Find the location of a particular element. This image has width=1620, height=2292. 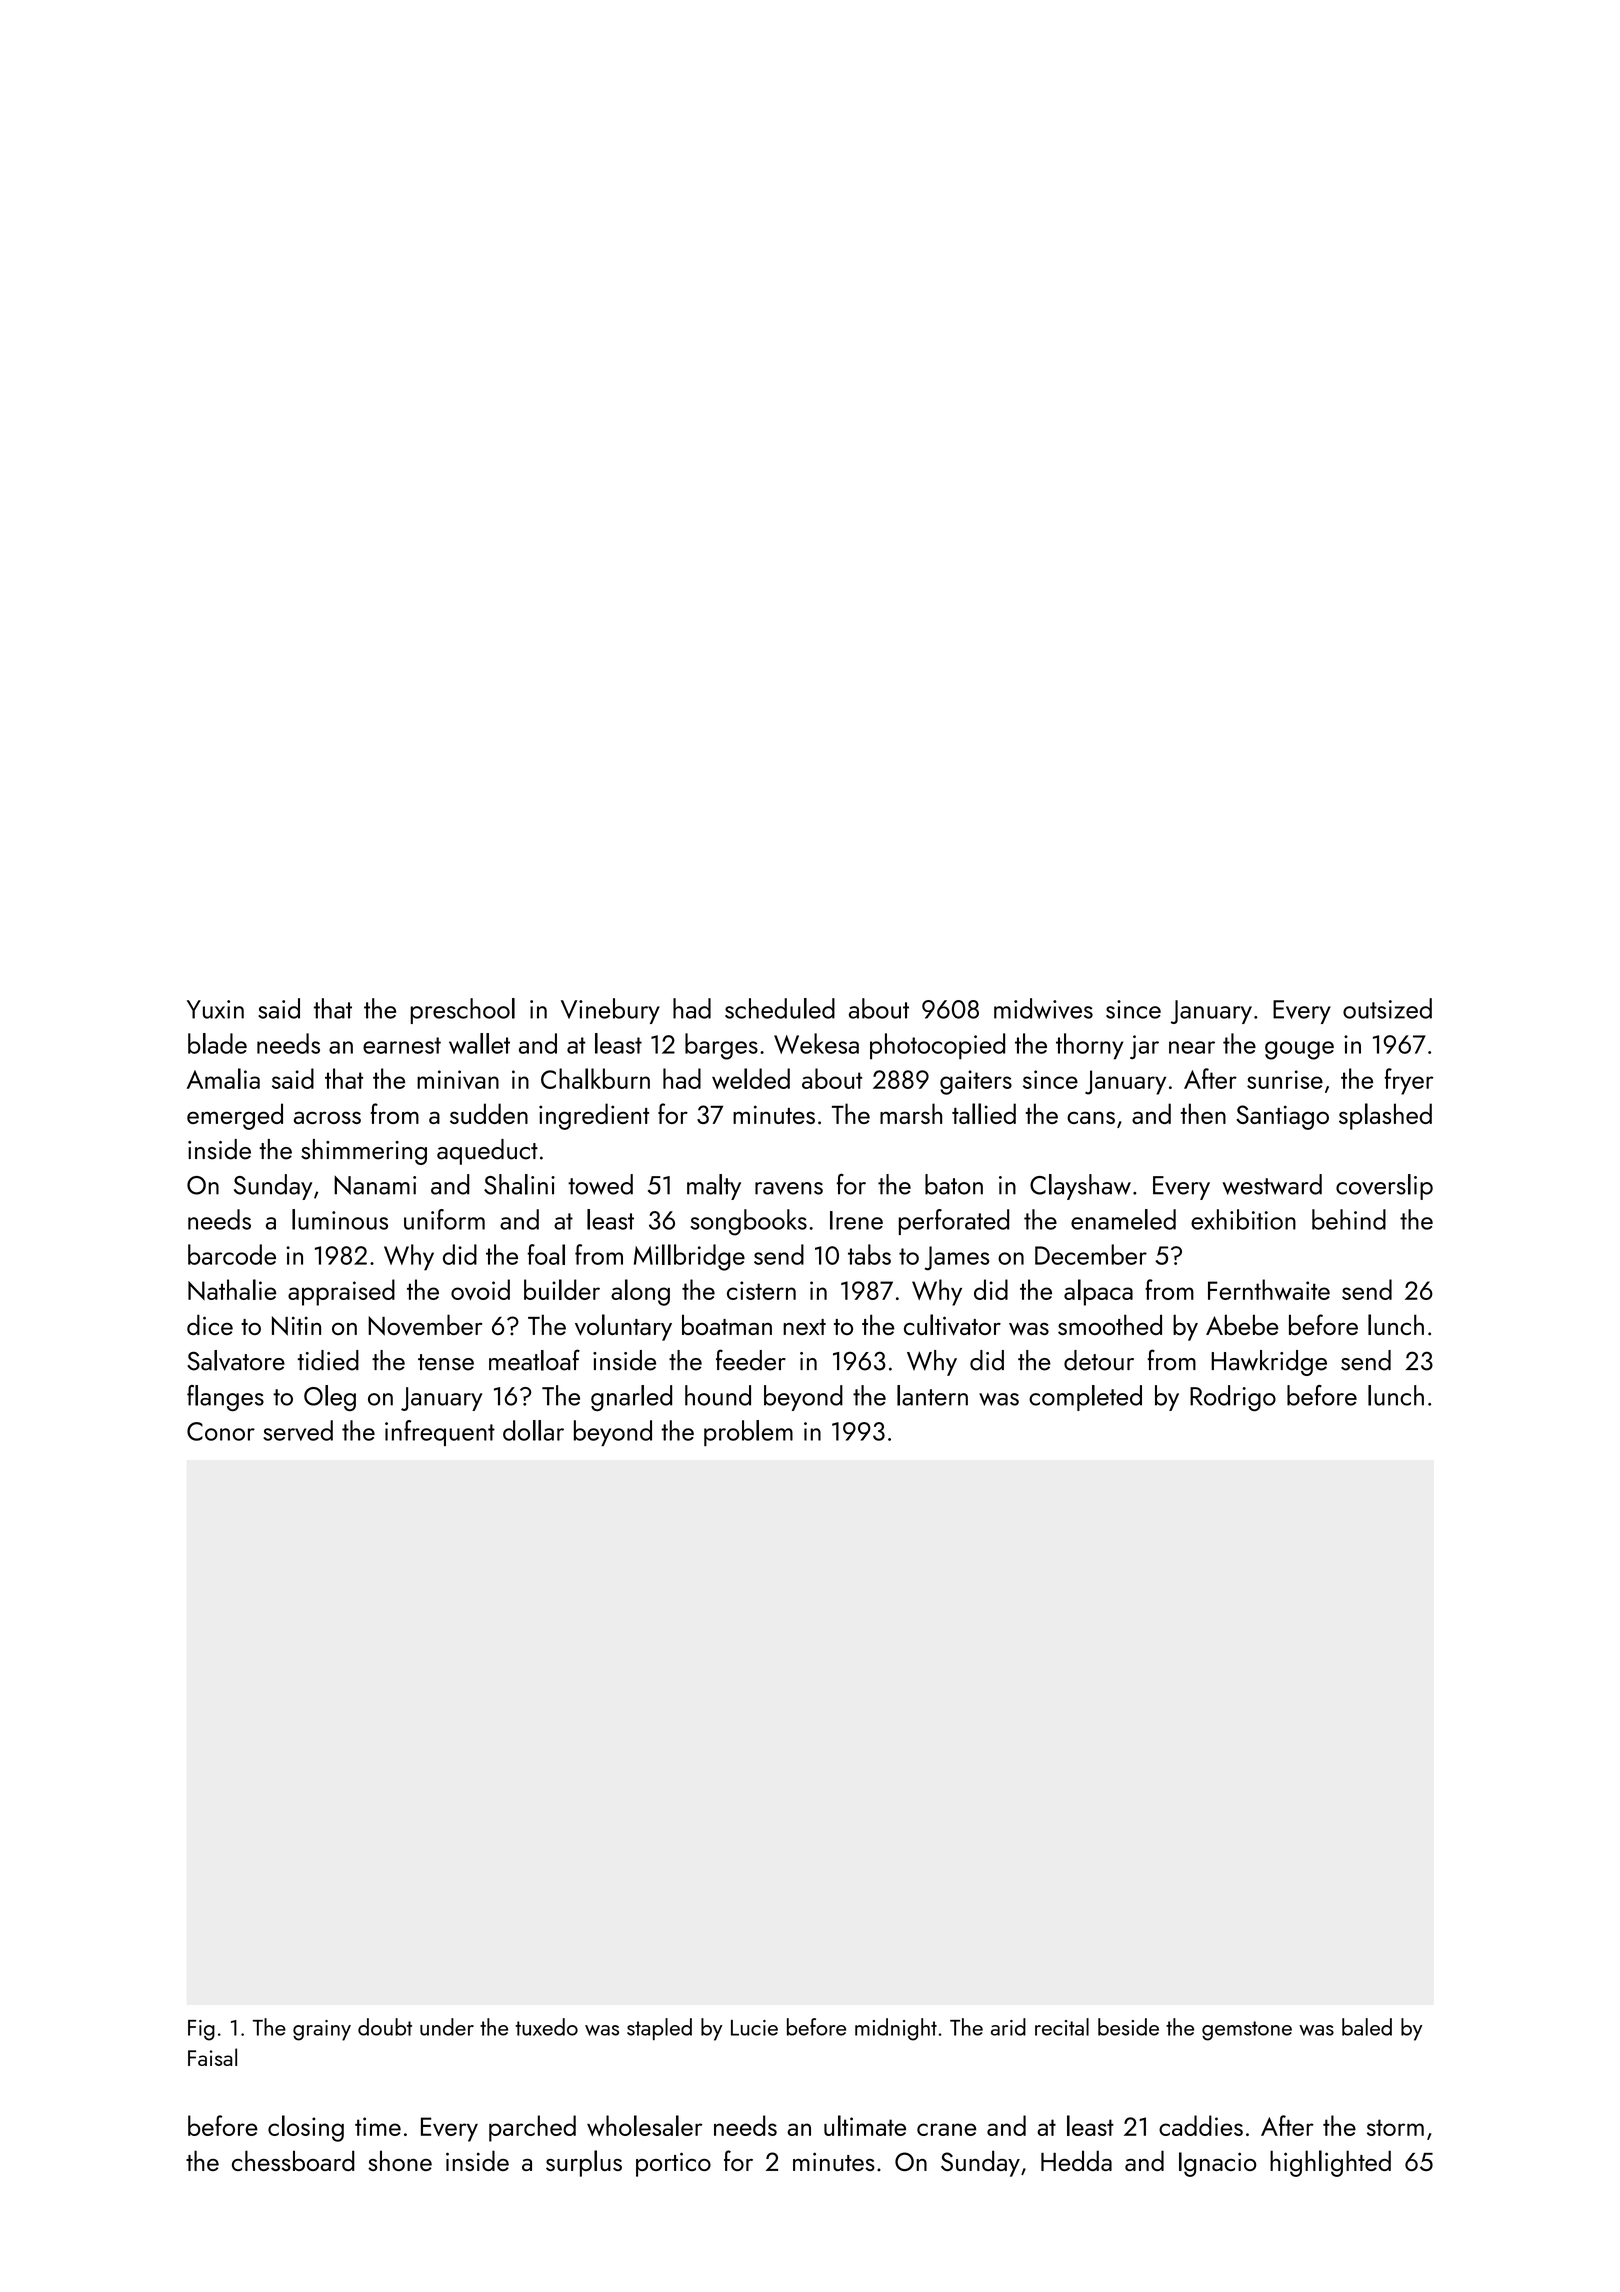

infrequent is located at coordinates (440, 1433).
